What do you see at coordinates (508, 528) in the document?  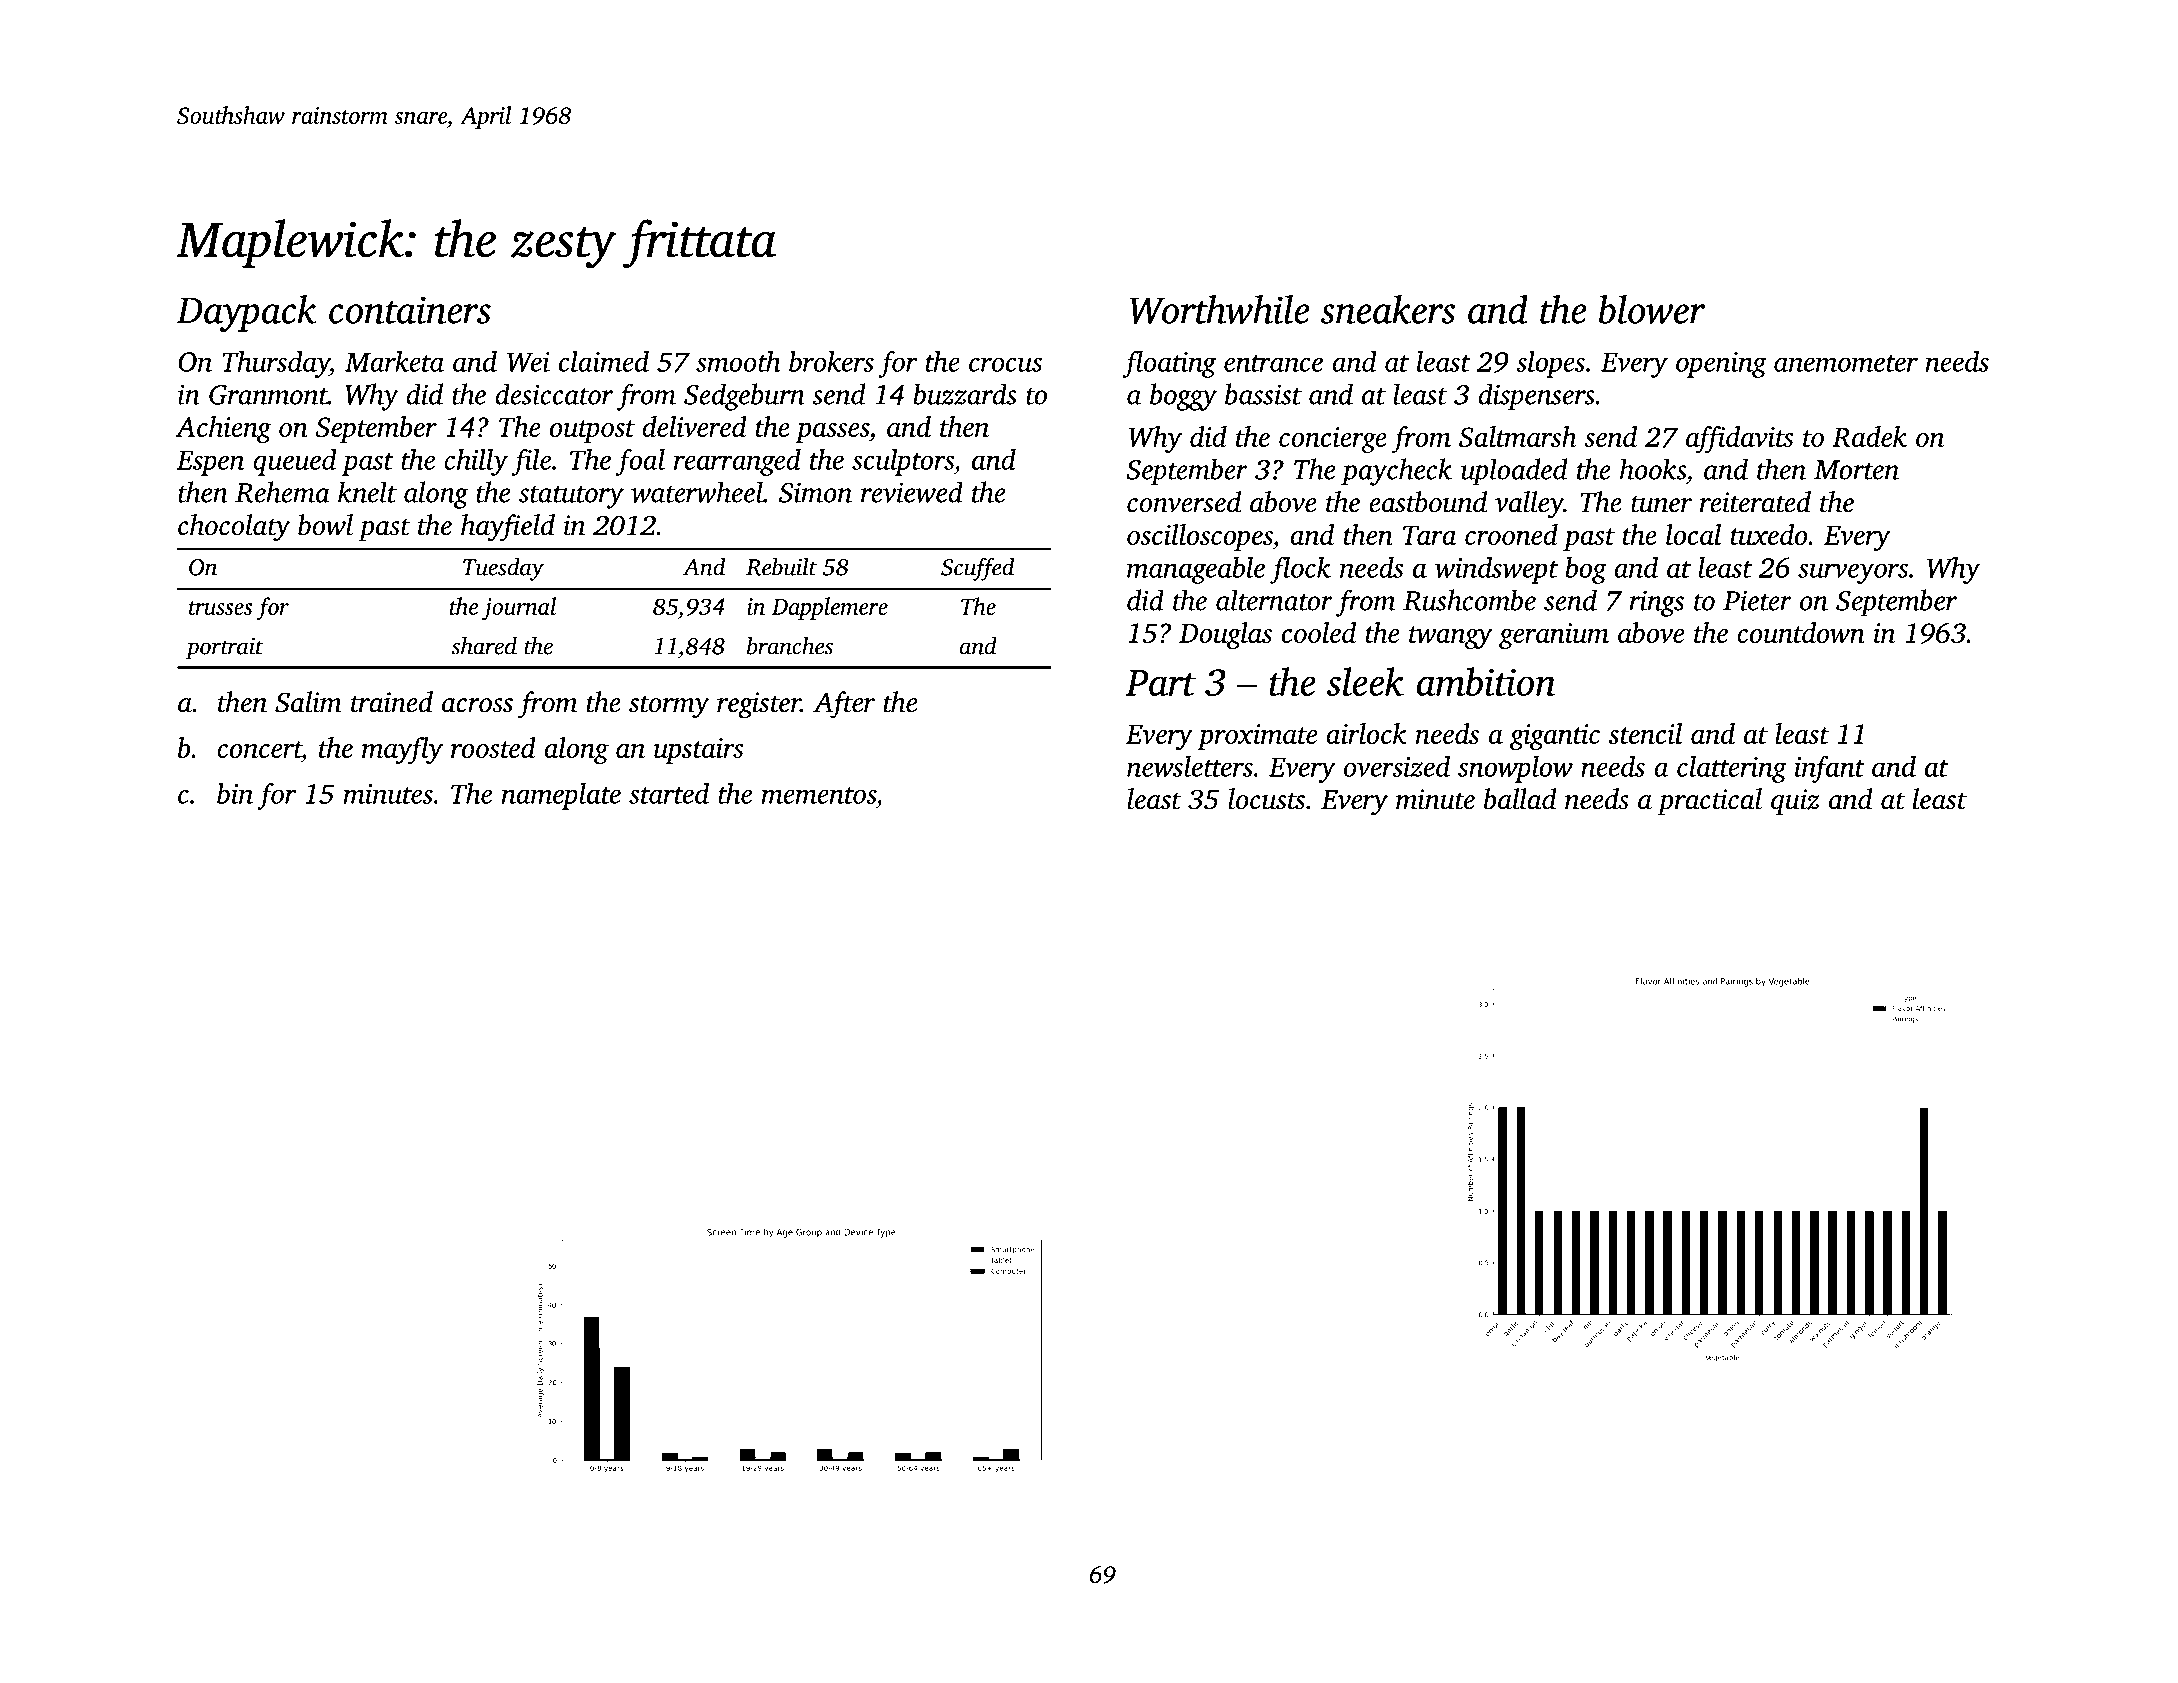 I see `hayfield` at bounding box center [508, 528].
